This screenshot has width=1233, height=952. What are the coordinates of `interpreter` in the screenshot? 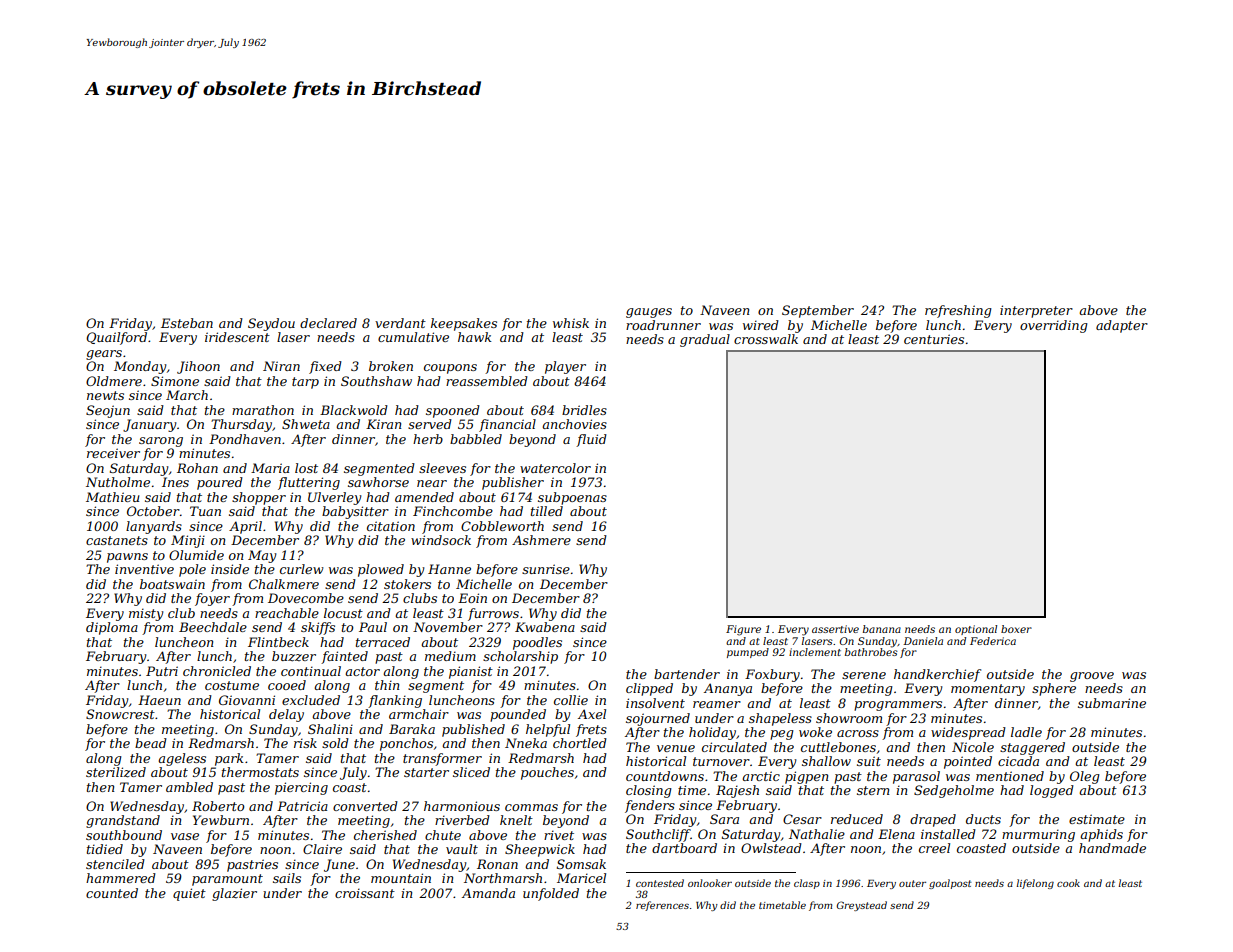 It's located at (1036, 311).
